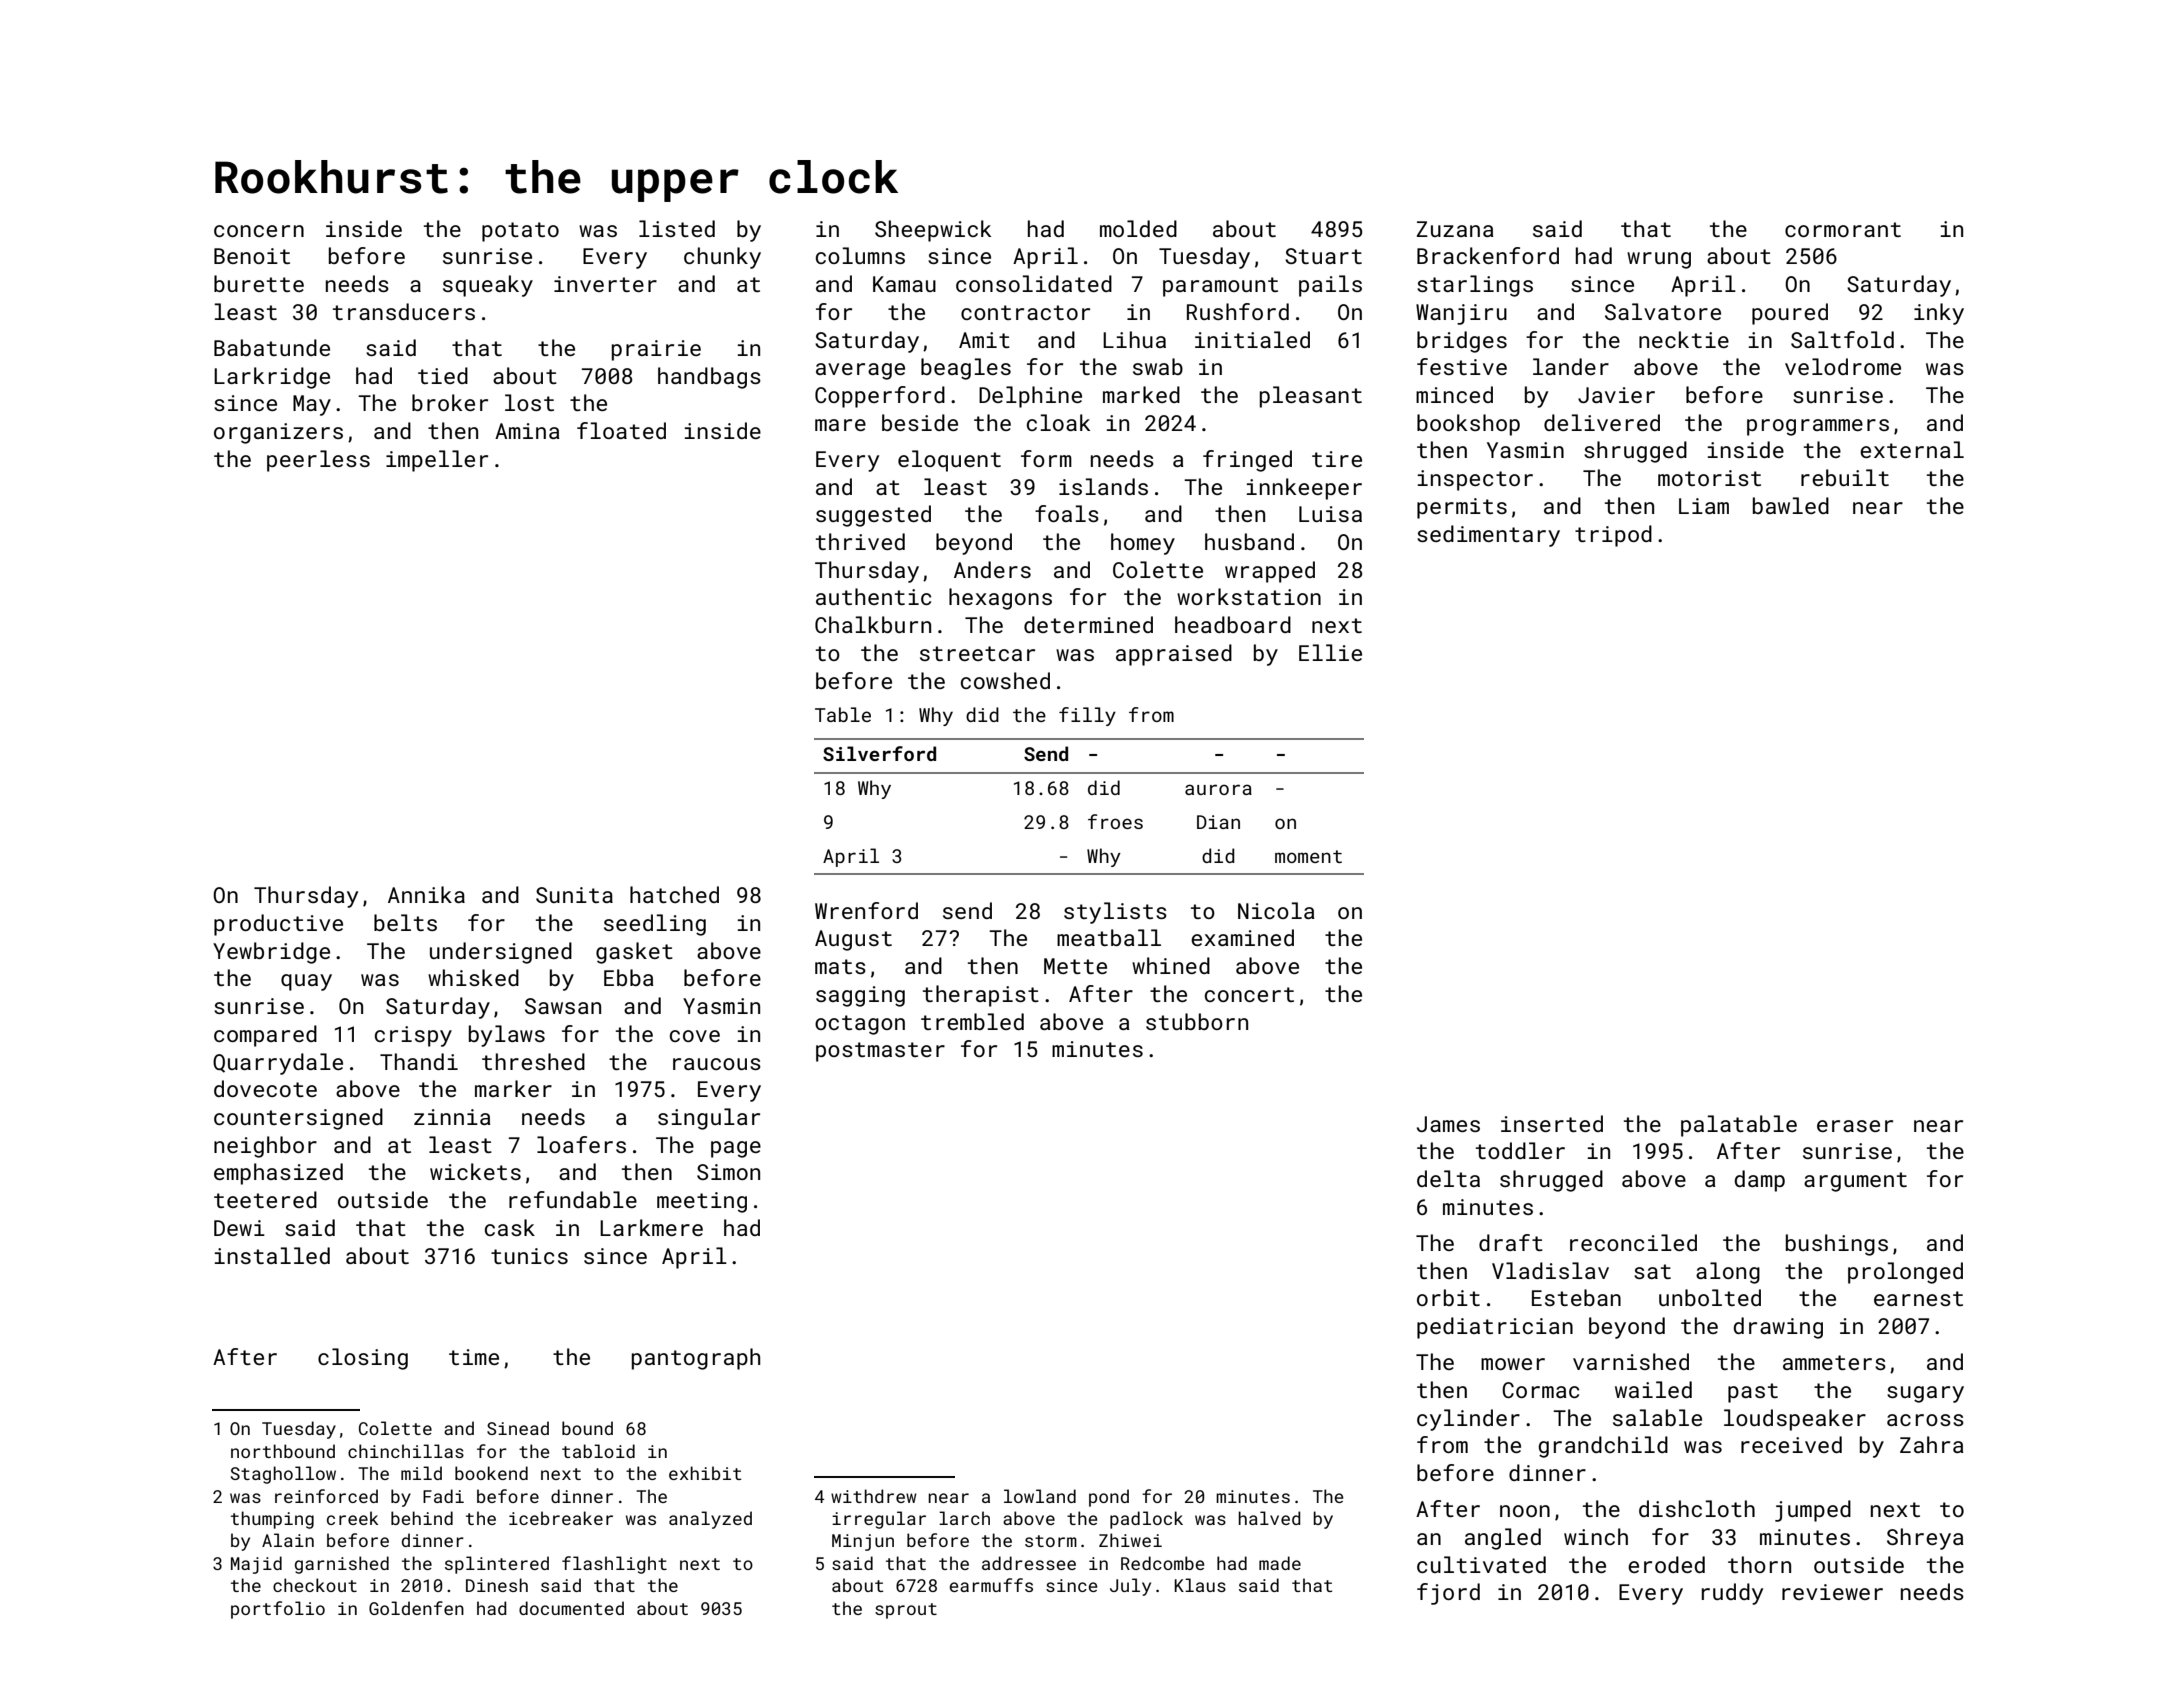 This screenshot has width=2178, height=1683. I want to click on Chalkburn, so click(873, 624).
